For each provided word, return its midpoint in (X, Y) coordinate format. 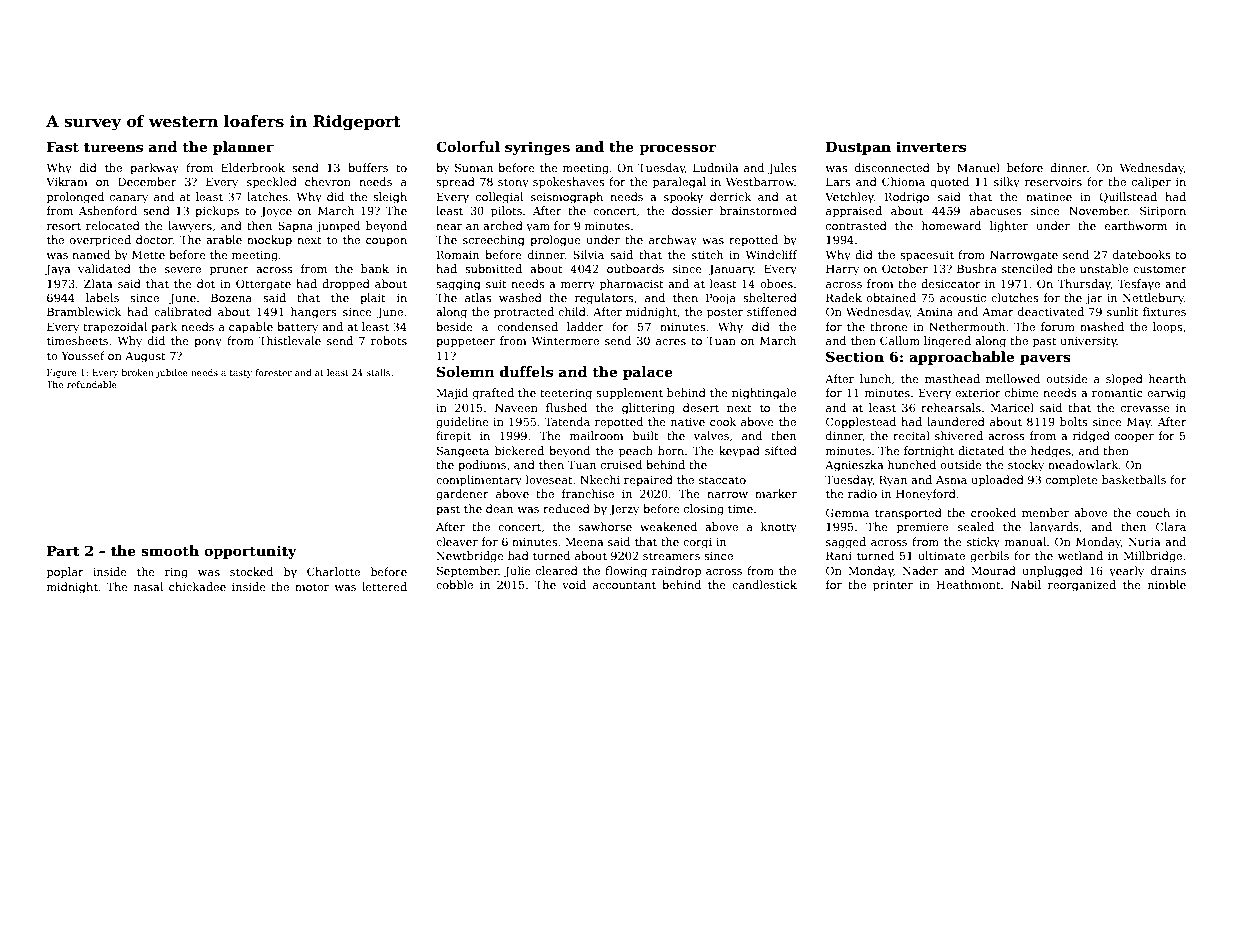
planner (243, 148)
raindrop (676, 572)
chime (1022, 392)
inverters (931, 146)
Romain (458, 254)
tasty (241, 374)
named (91, 254)
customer (1160, 269)
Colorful (468, 146)
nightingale (764, 394)
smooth (170, 550)
